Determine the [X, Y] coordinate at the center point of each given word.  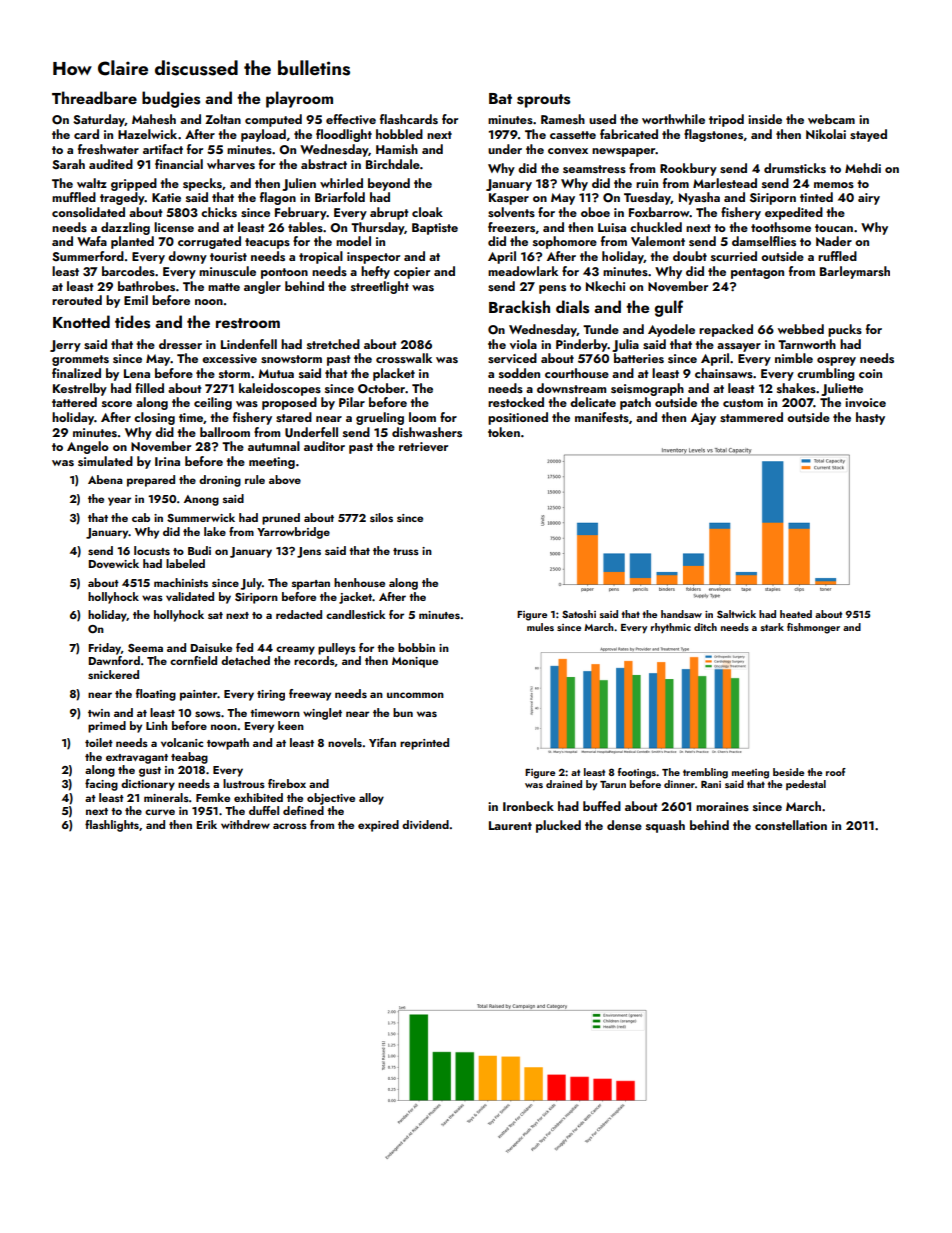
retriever [423, 446]
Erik [207, 824]
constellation [791, 825]
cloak [427, 212]
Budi [199, 550]
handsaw [681, 614]
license [174, 227]
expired [378, 826]
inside [765, 119]
